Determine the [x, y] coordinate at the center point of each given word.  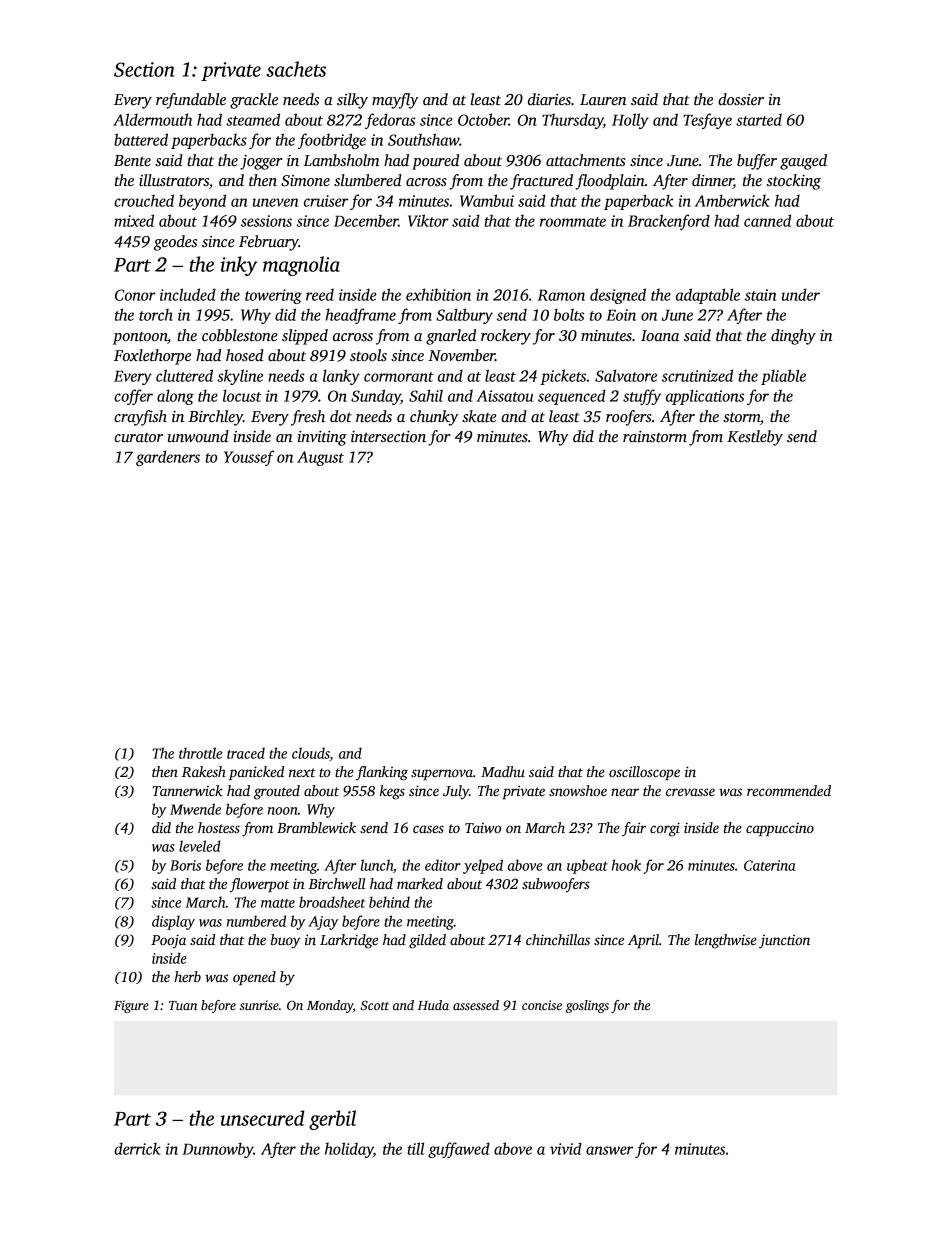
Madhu [503, 771]
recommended [789, 790]
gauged [803, 162]
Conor [135, 295]
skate [479, 416]
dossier [741, 99]
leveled [200, 846]
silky [352, 101]
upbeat [587, 866]
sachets [296, 69]
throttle [200, 753]
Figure [131, 1006]
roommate [573, 222]
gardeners [168, 458]
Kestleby [755, 438]
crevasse [690, 792]
